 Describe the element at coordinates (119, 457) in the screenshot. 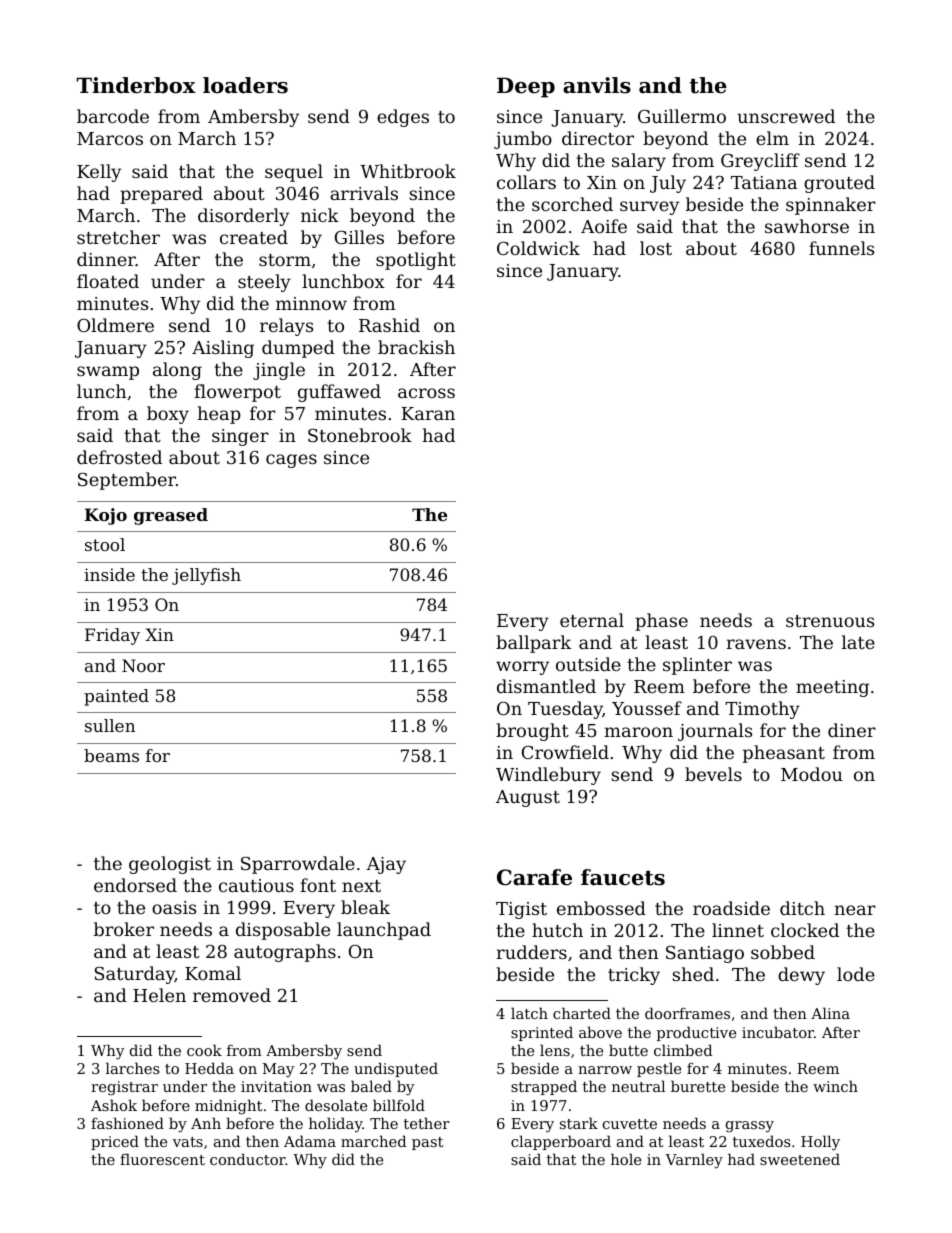

I see `defrosted` at that location.
